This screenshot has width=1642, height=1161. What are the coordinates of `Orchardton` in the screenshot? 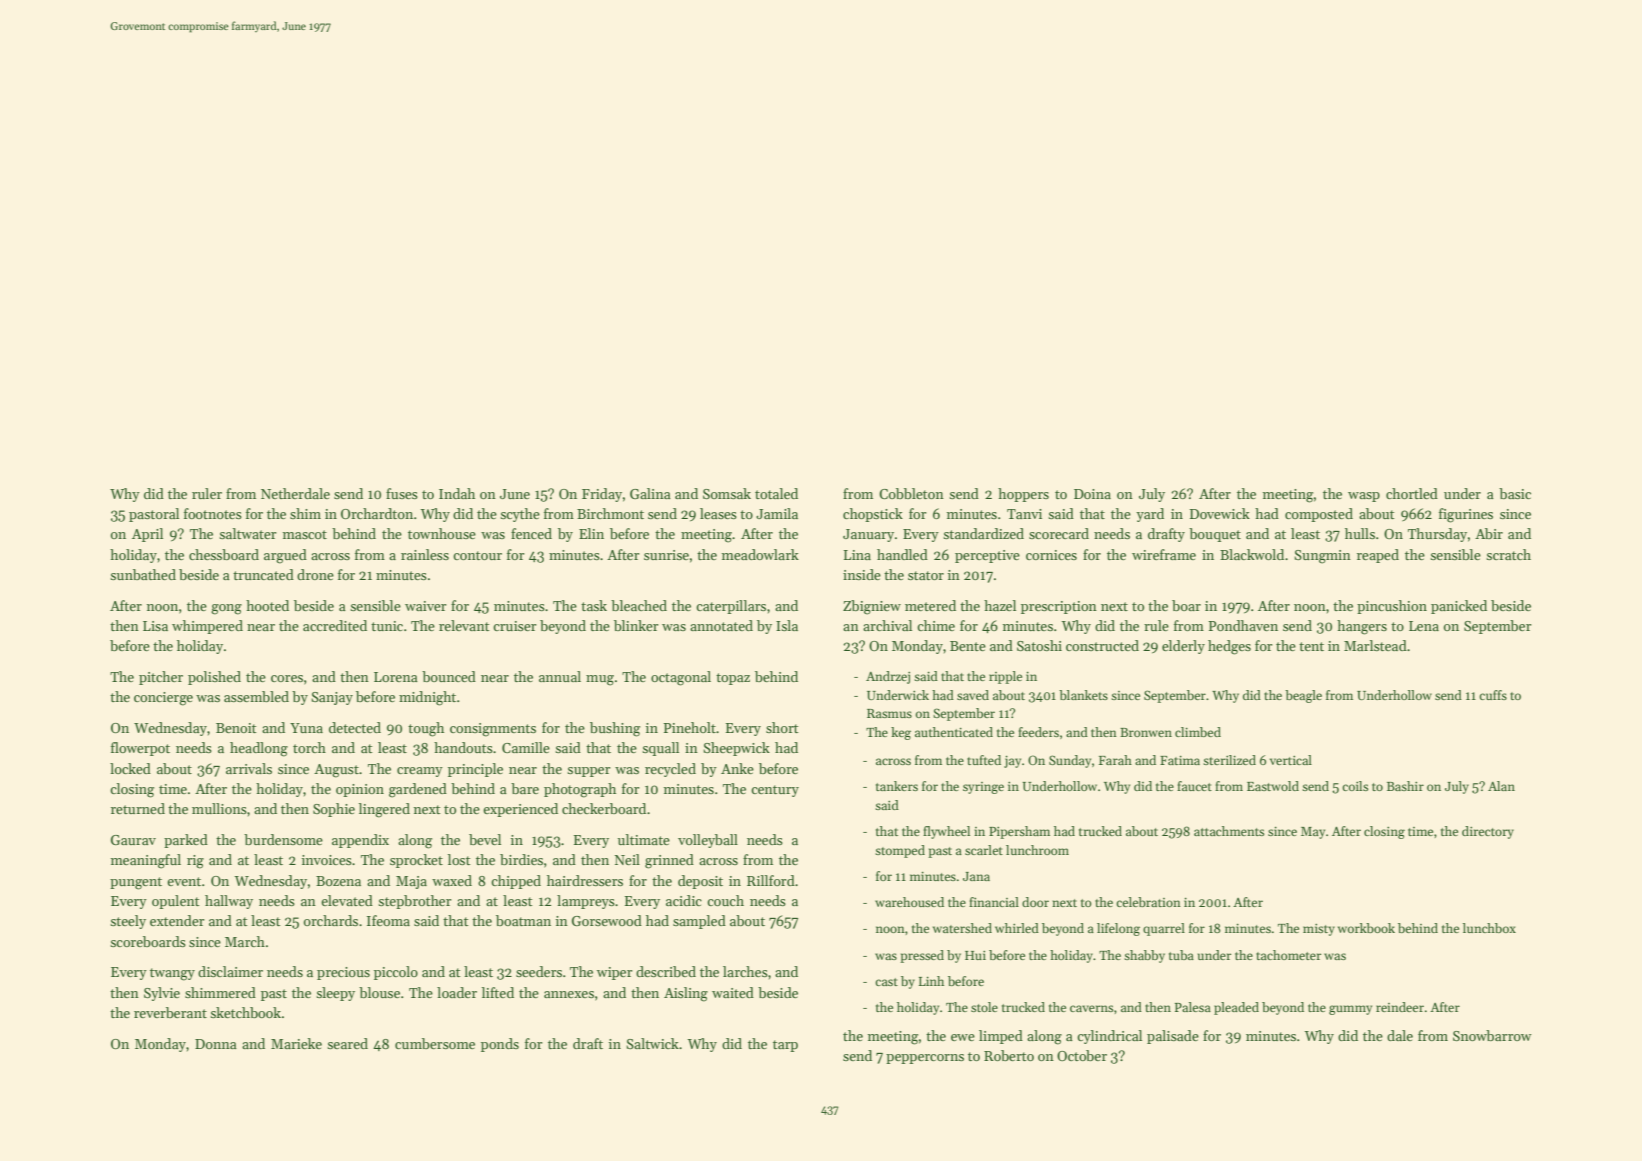 It's located at (377, 513).
